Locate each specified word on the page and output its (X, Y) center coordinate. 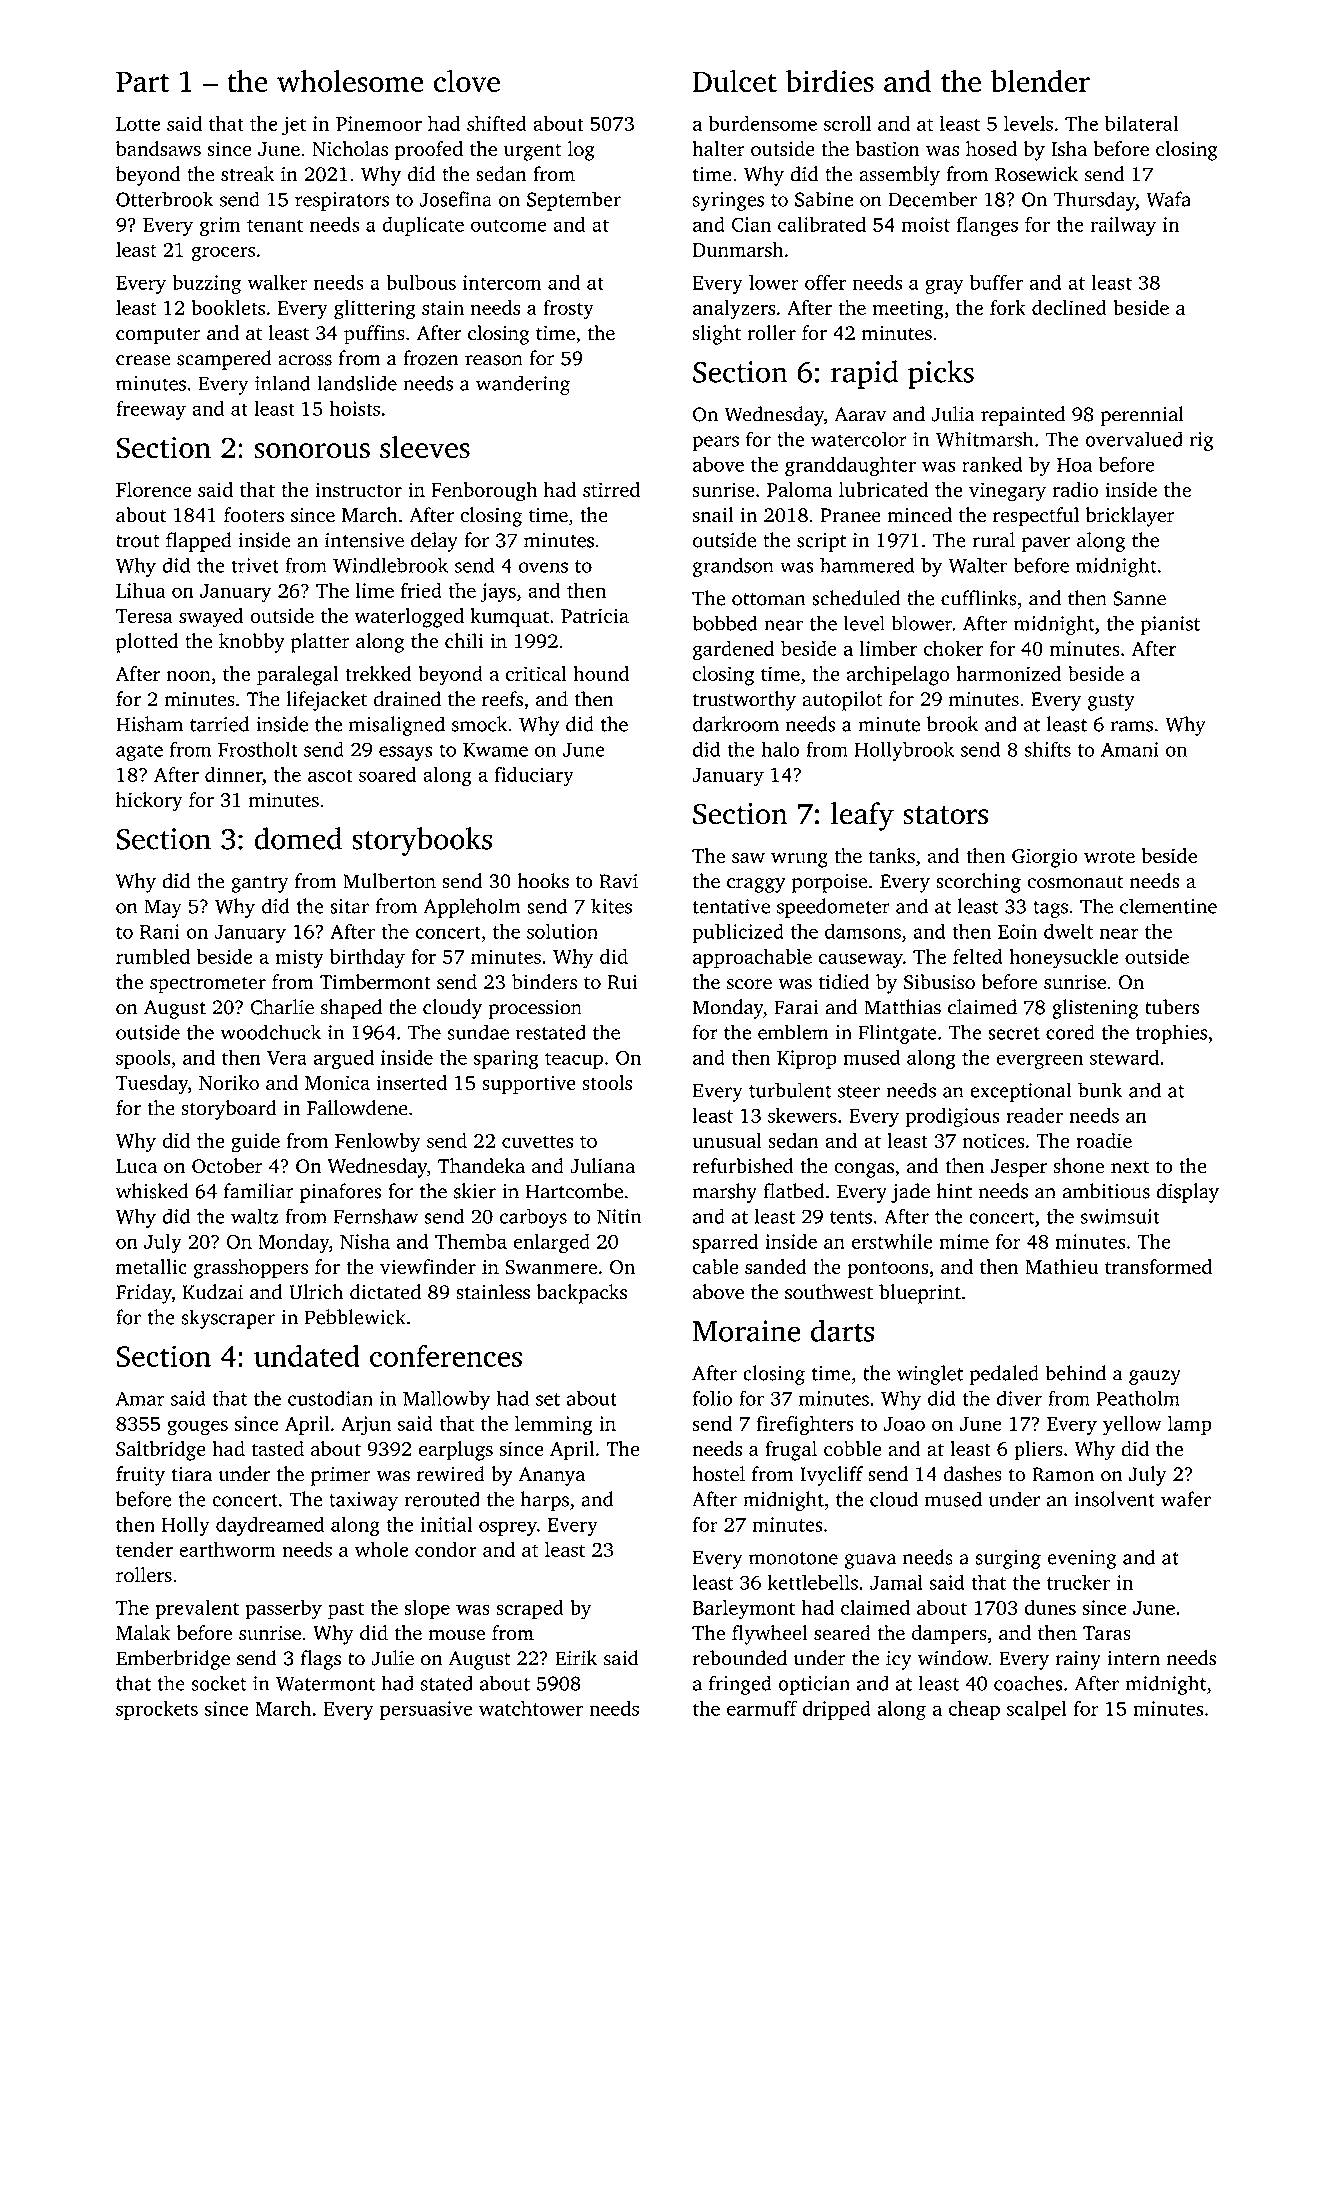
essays (405, 753)
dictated (385, 1292)
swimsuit (1120, 1216)
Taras (1107, 1633)
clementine (1168, 906)
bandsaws (158, 149)
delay (434, 542)
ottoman (769, 599)
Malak (143, 1632)
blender (1040, 81)
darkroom (736, 724)
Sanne (1140, 598)
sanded (776, 1266)
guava (870, 1561)
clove (467, 81)
